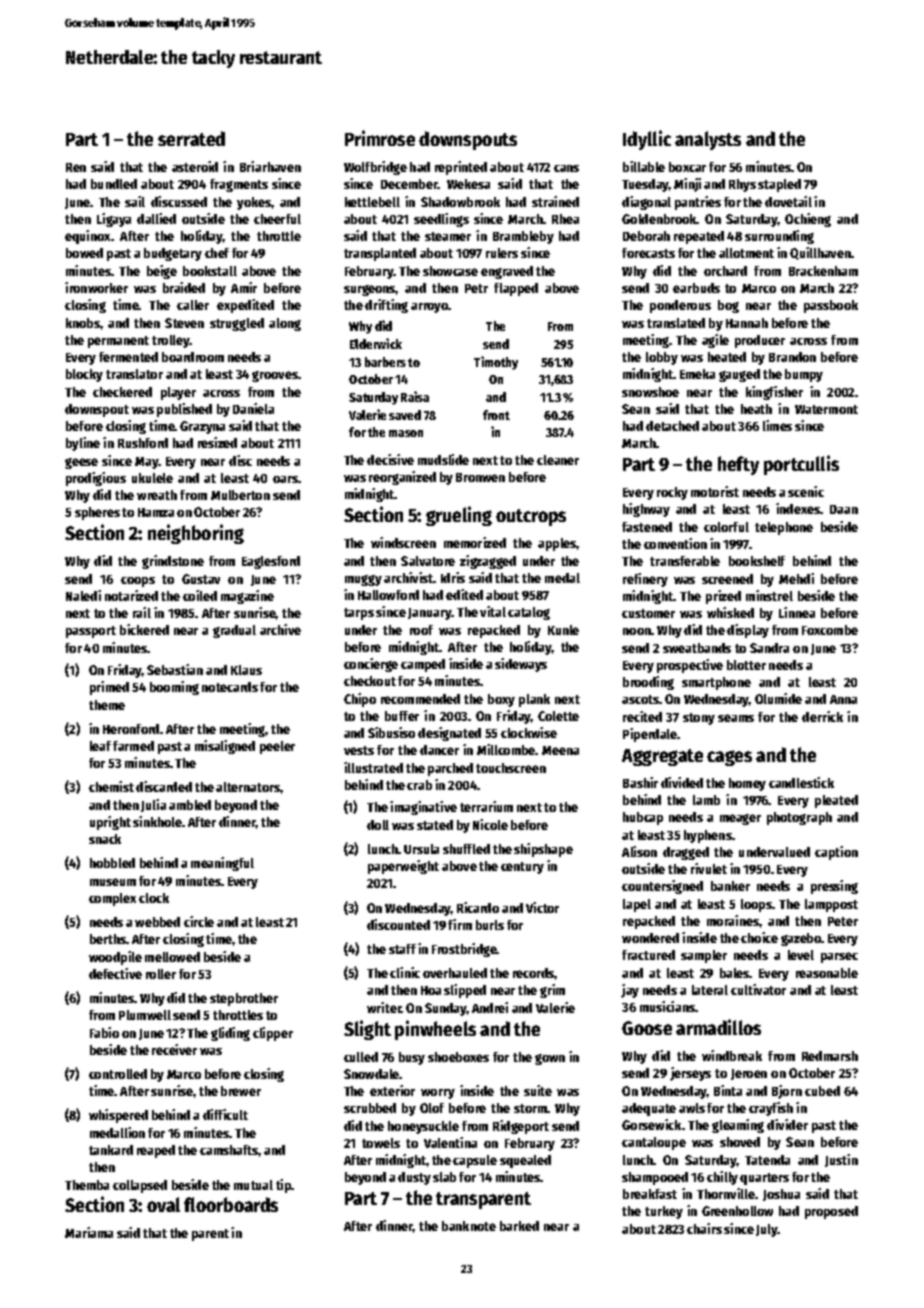 The image size is (924, 1308). What do you see at coordinates (240, 495) in the image?
I see `Mulberton` at bounding box center [240, 495].
